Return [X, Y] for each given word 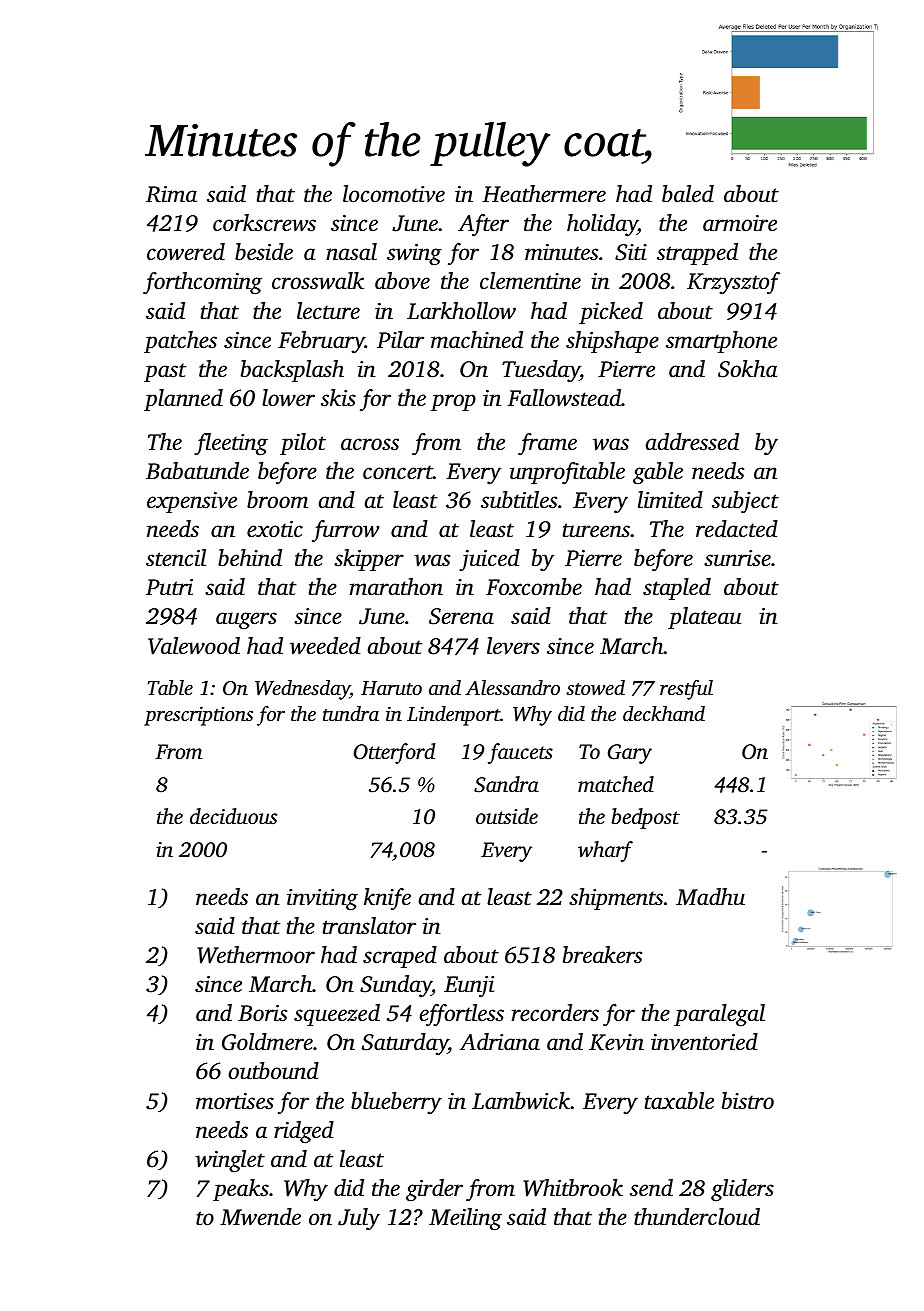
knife [387, 899]
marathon [396, 587]
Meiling [465, 1219]
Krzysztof [733, 283]
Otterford [395, 753]
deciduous [233, 816]
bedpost [646, 818]
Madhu [710, 897]
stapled [677, 589]
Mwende [260, 1217]
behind [250, 558]
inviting [322, 900]
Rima [171, 194]
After [483, 225]
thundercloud [697, 1217]
